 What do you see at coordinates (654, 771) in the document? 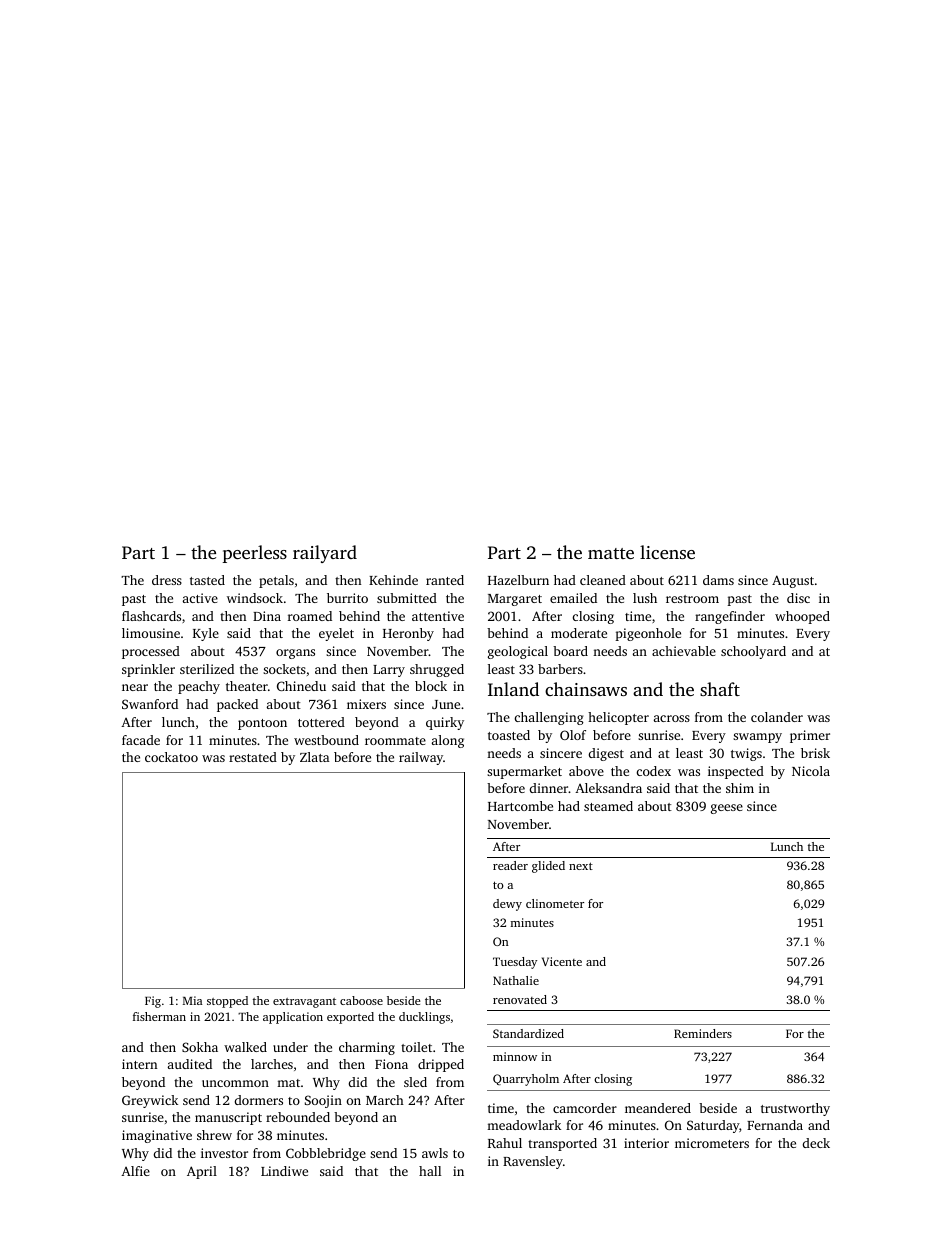
I see `codex` at bounding box center [654, 771].
